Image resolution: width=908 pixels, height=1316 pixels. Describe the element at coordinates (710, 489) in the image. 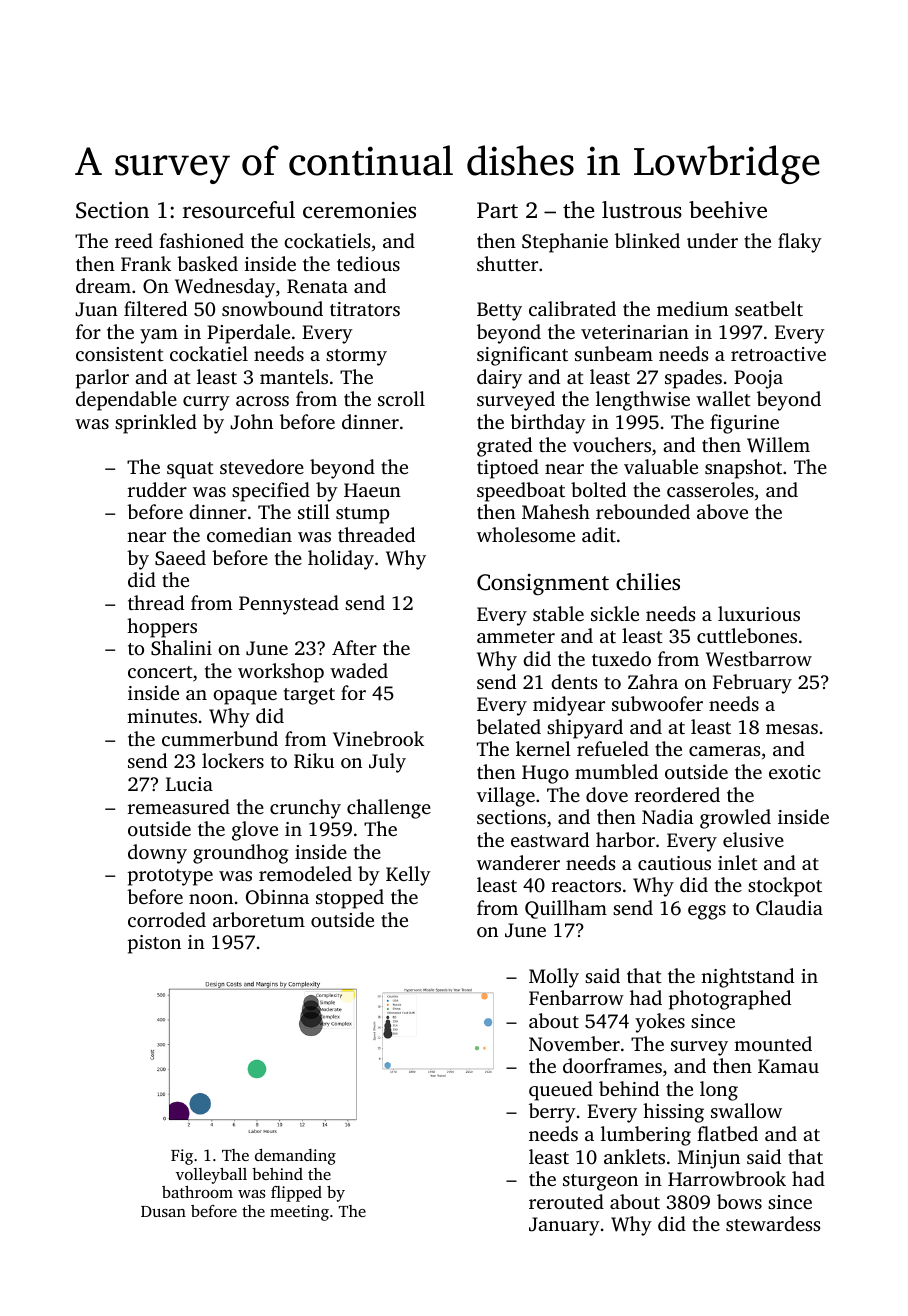

I see `casseroles` at that location.
